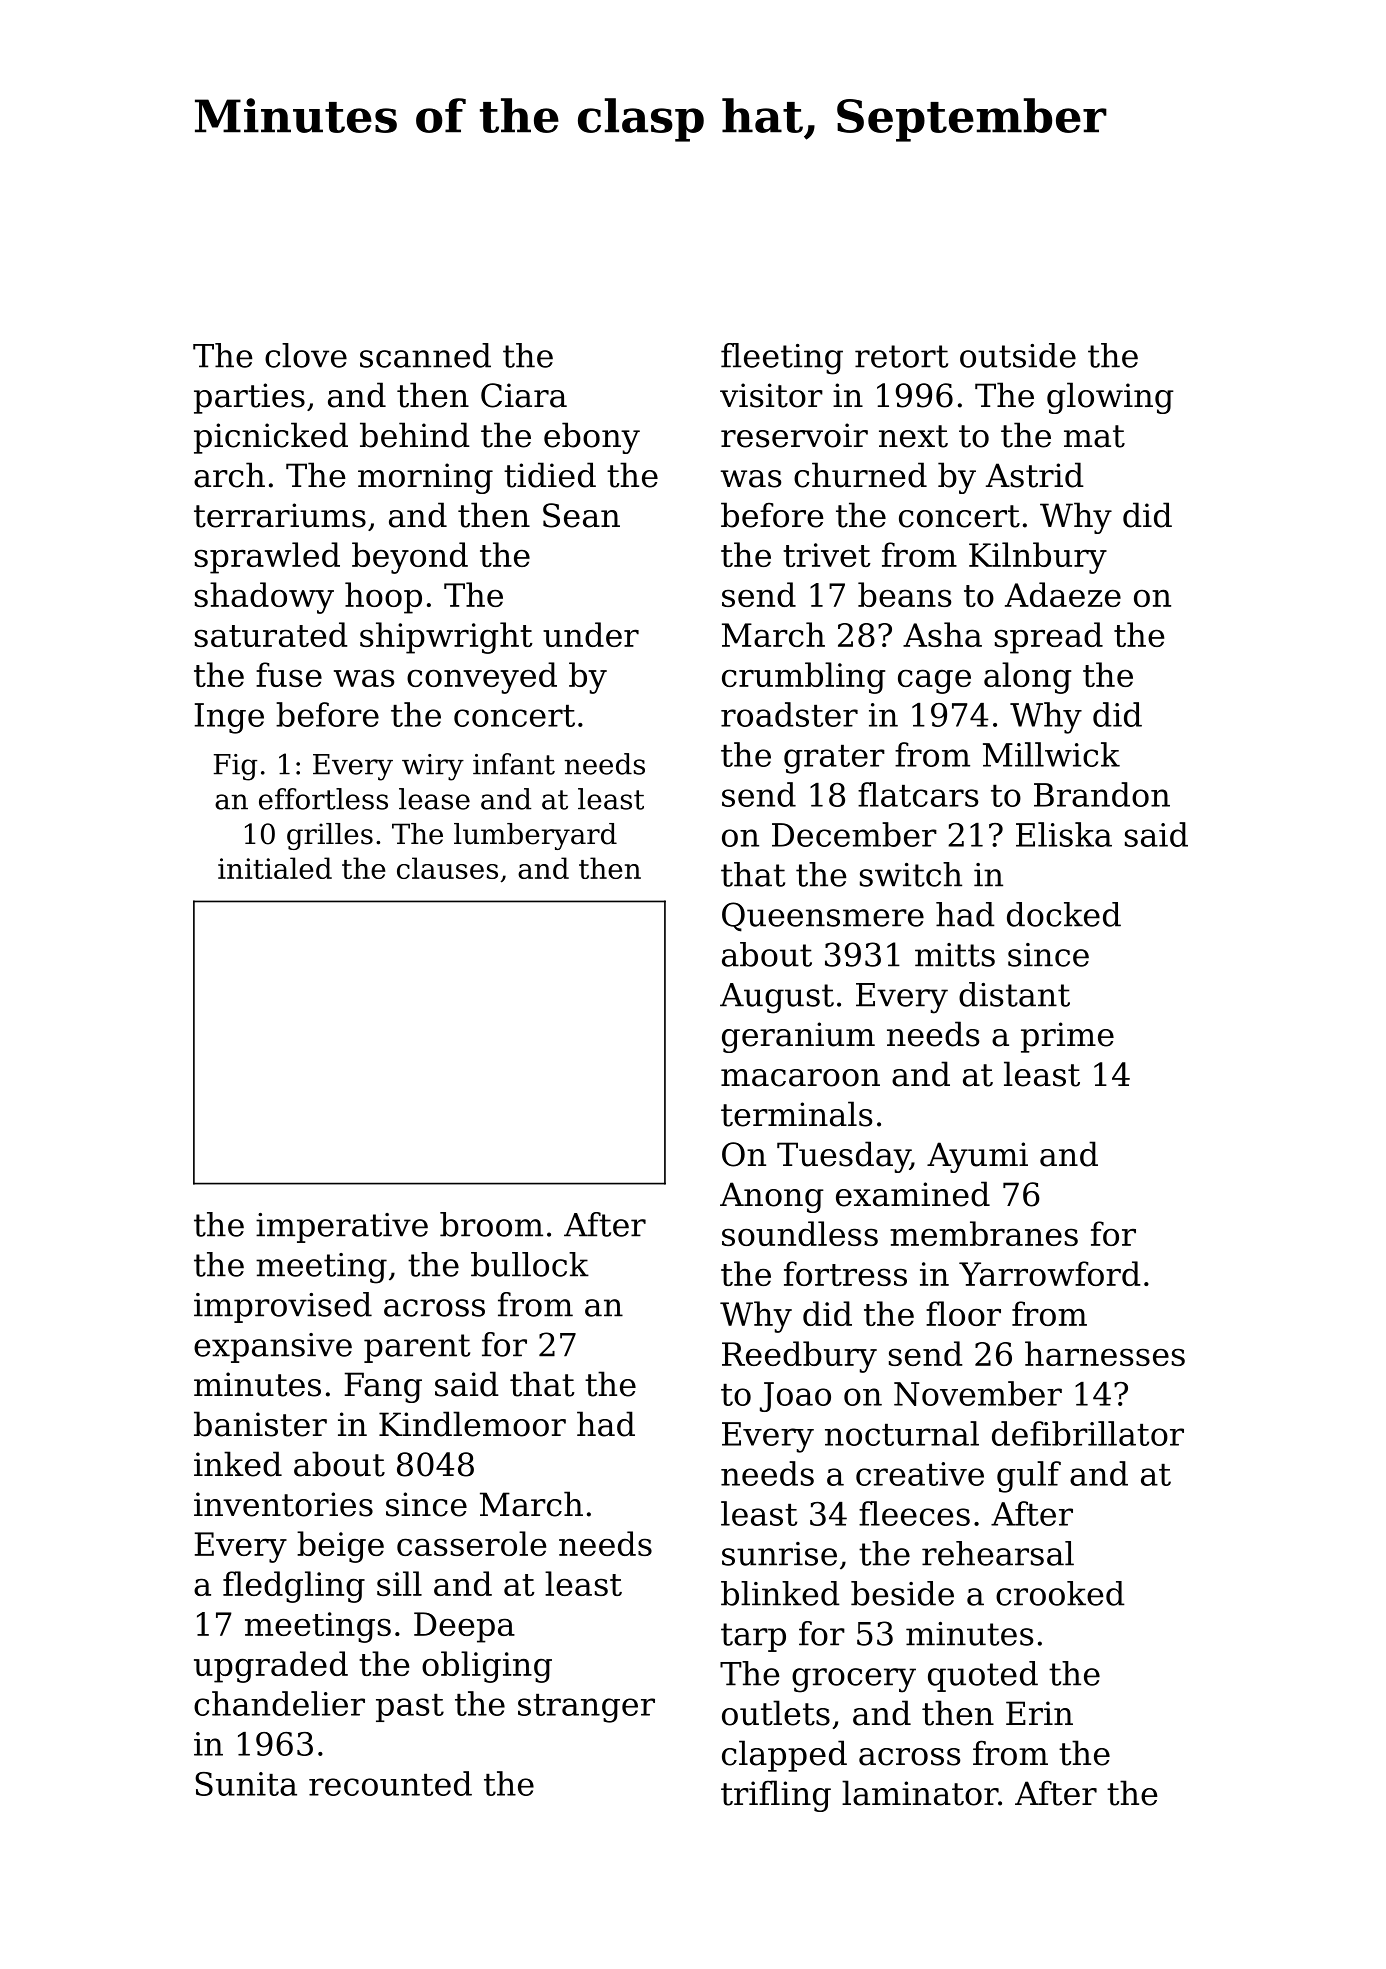  I want to click on Kindlemoor, so click(472, 1424).
